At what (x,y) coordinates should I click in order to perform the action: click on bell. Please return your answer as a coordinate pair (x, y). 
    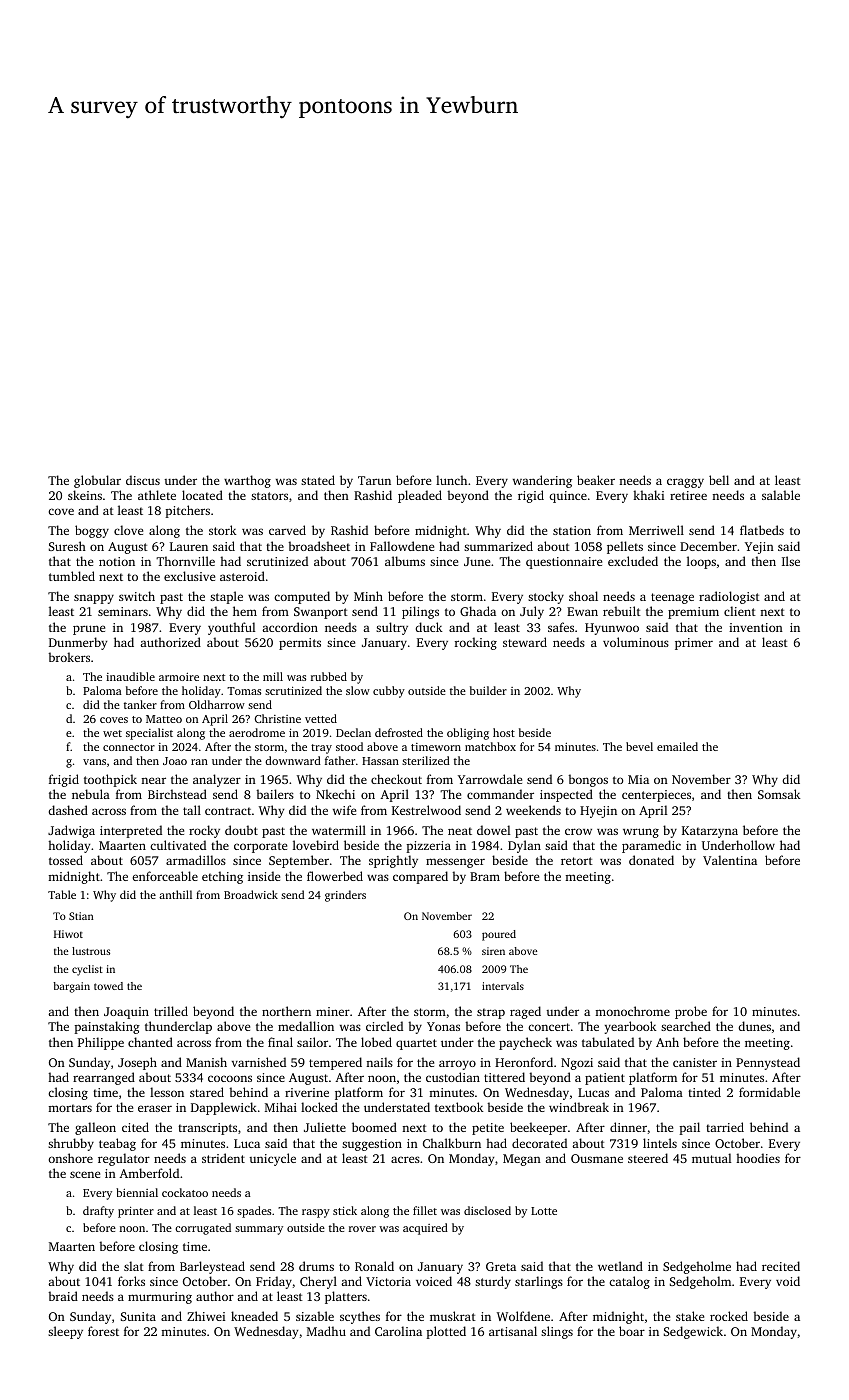
    Looking at the image, I should click on (719, 480).
